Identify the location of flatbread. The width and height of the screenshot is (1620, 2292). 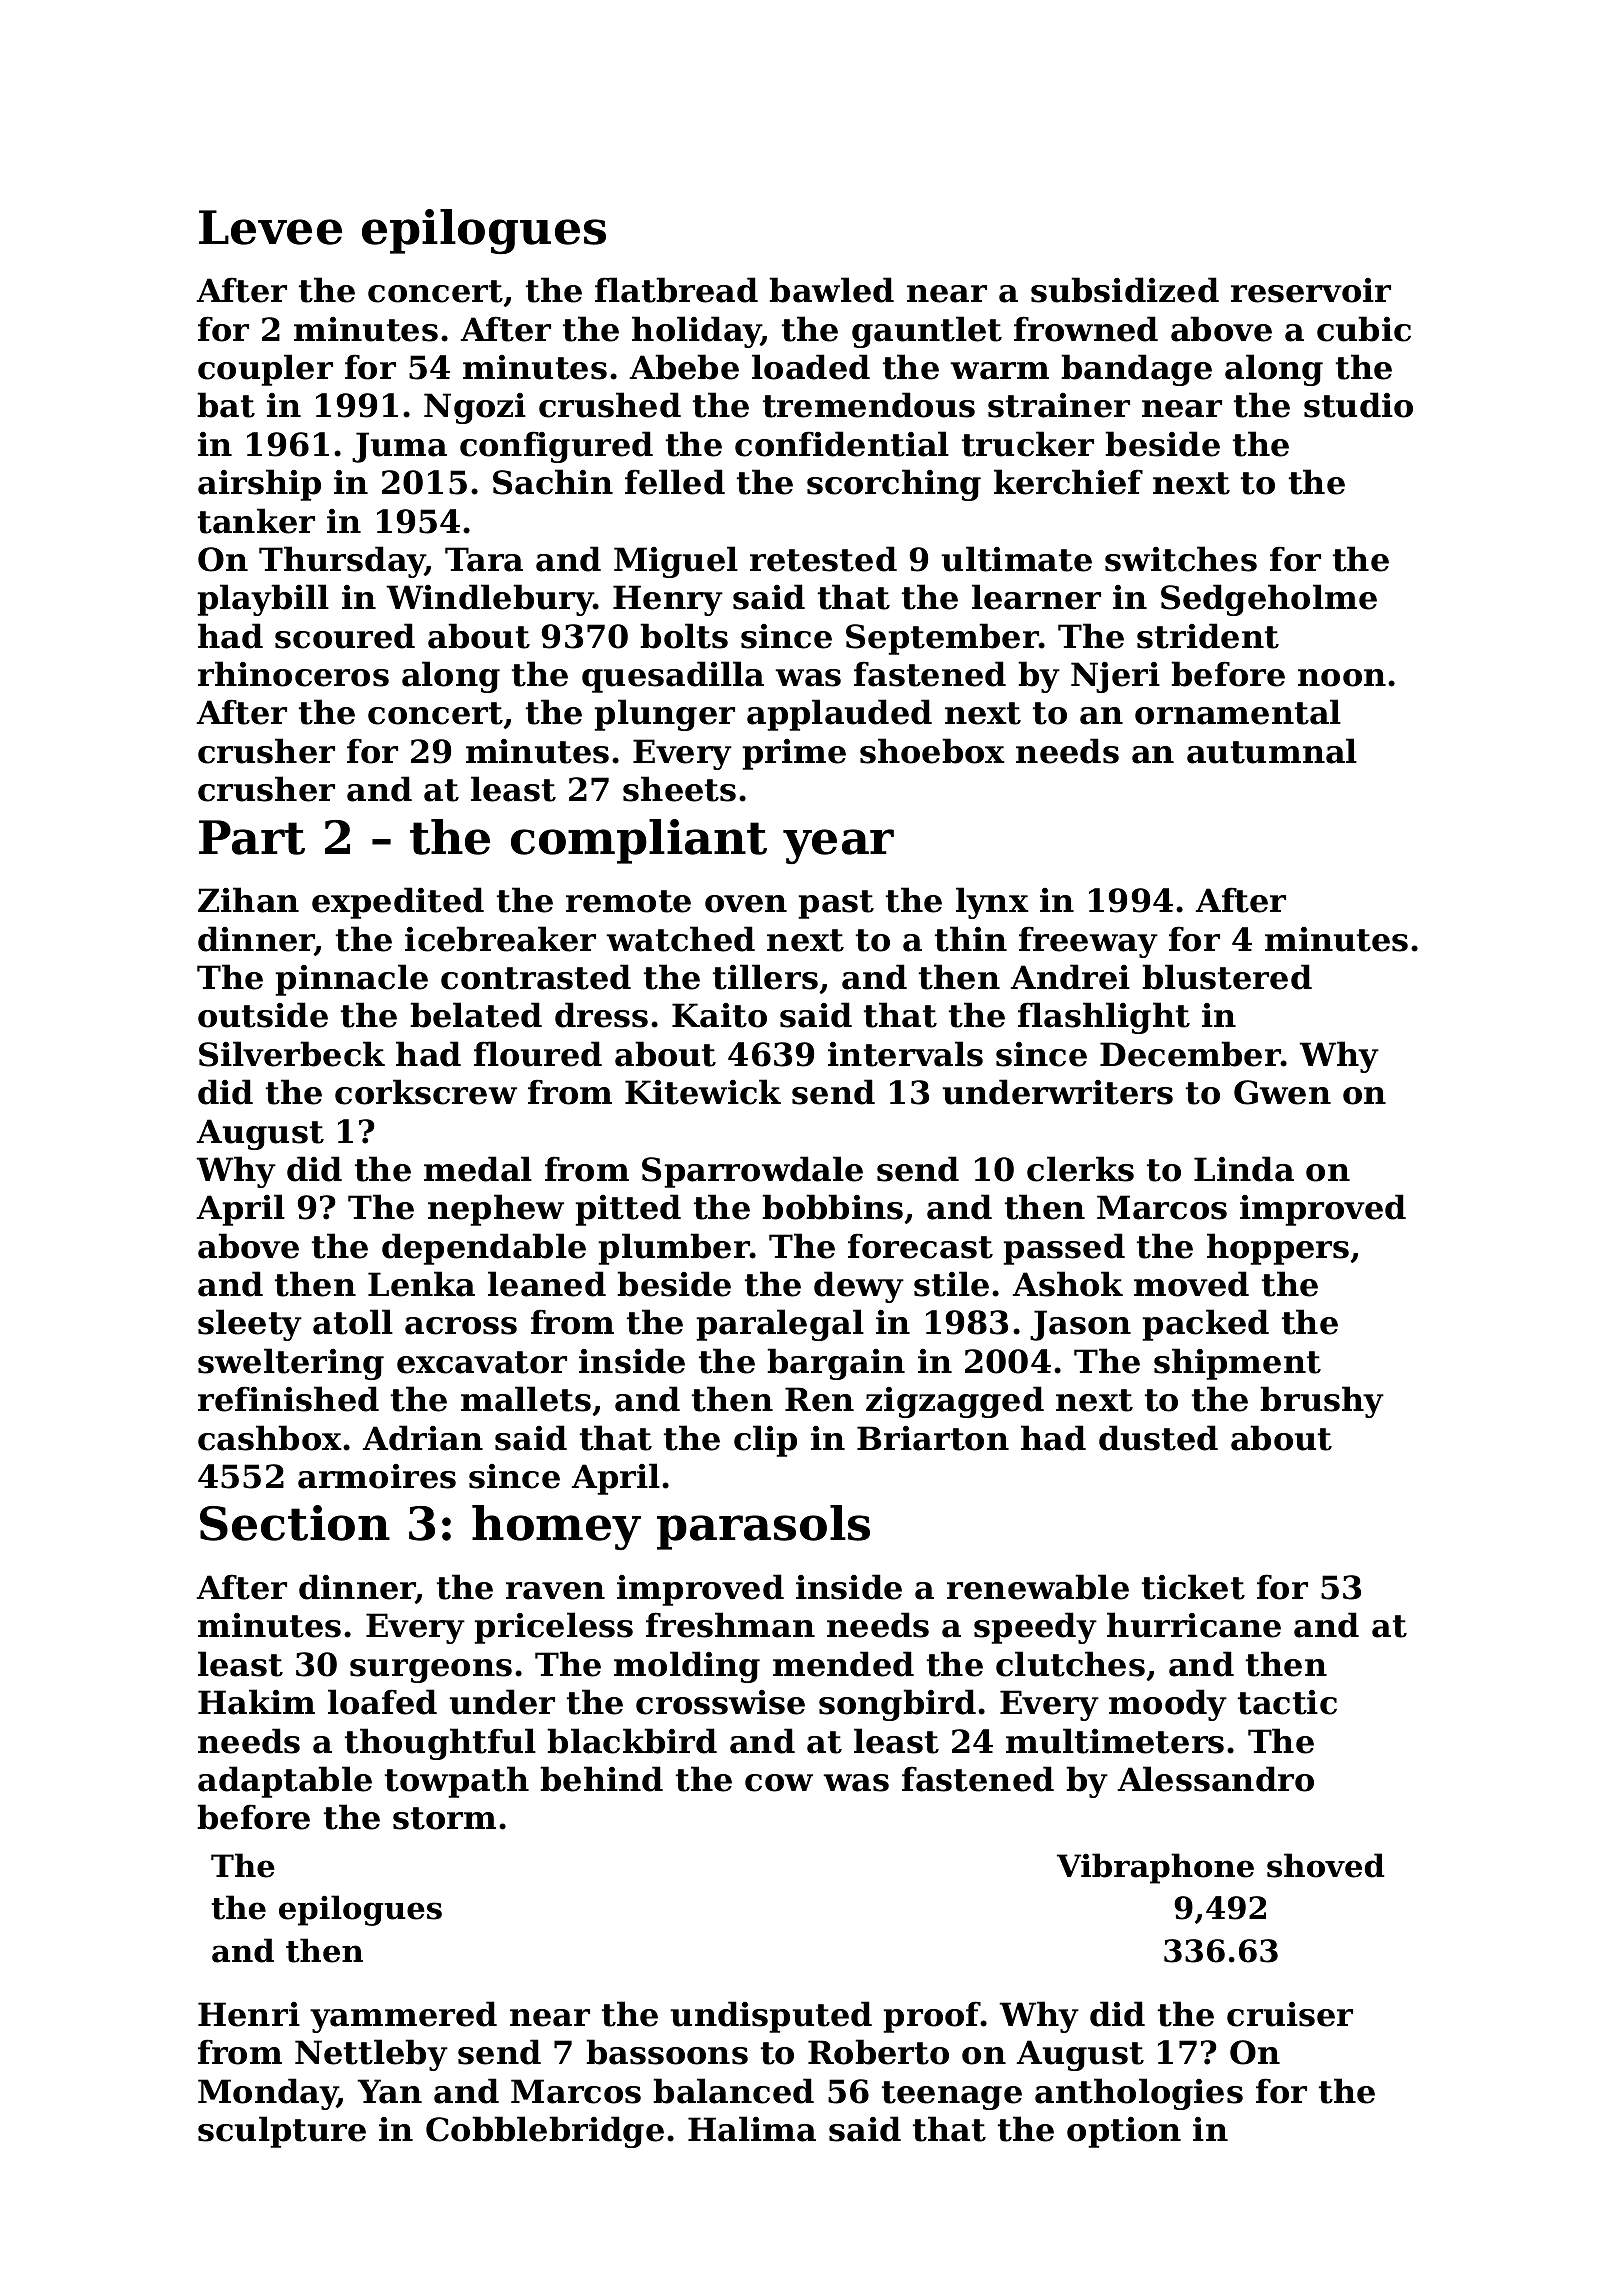
(676, 290).
